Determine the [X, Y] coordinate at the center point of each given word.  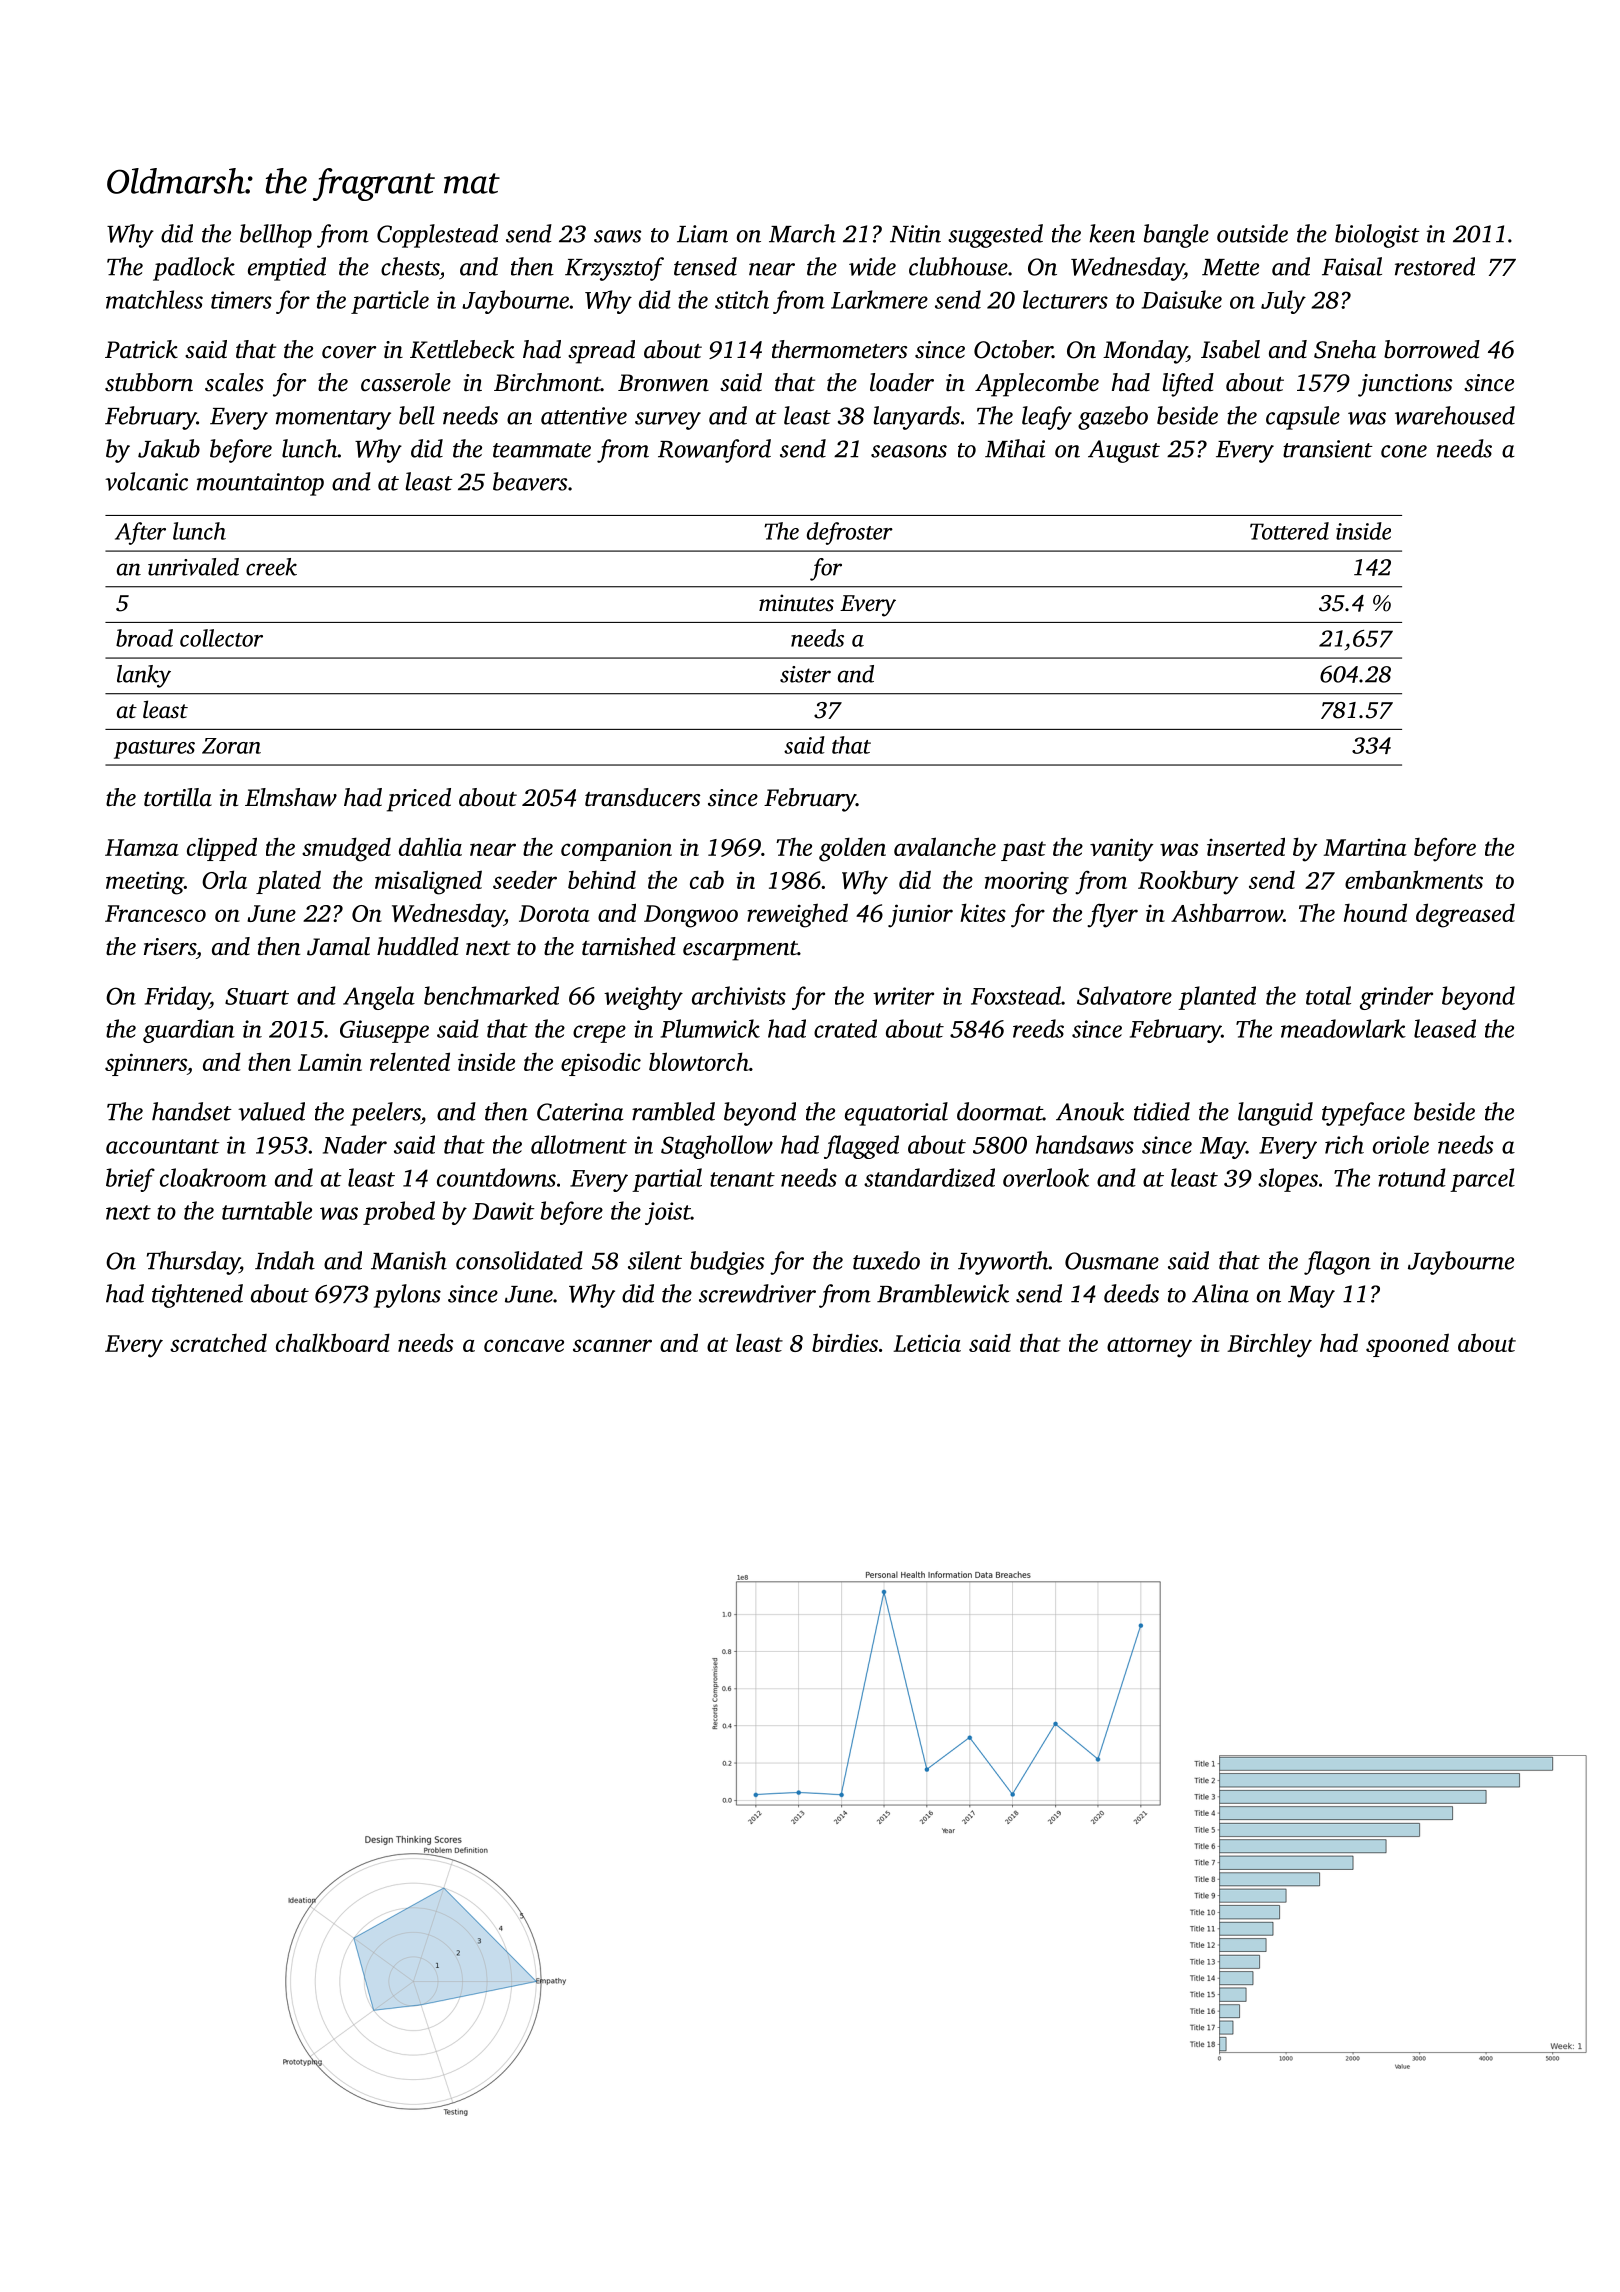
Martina [1365, 847]
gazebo [1113, 418]
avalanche [945, 846]
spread [601, 352]
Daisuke [1182, 299]
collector [221, 638]
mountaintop [260, 484]
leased [1445, 1028]
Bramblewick [943, 1293]
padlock [194, 269]
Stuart [257, 996]
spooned [1407, 1345]
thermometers [839, 349]
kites [983, 912]
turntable [267, 1210]
